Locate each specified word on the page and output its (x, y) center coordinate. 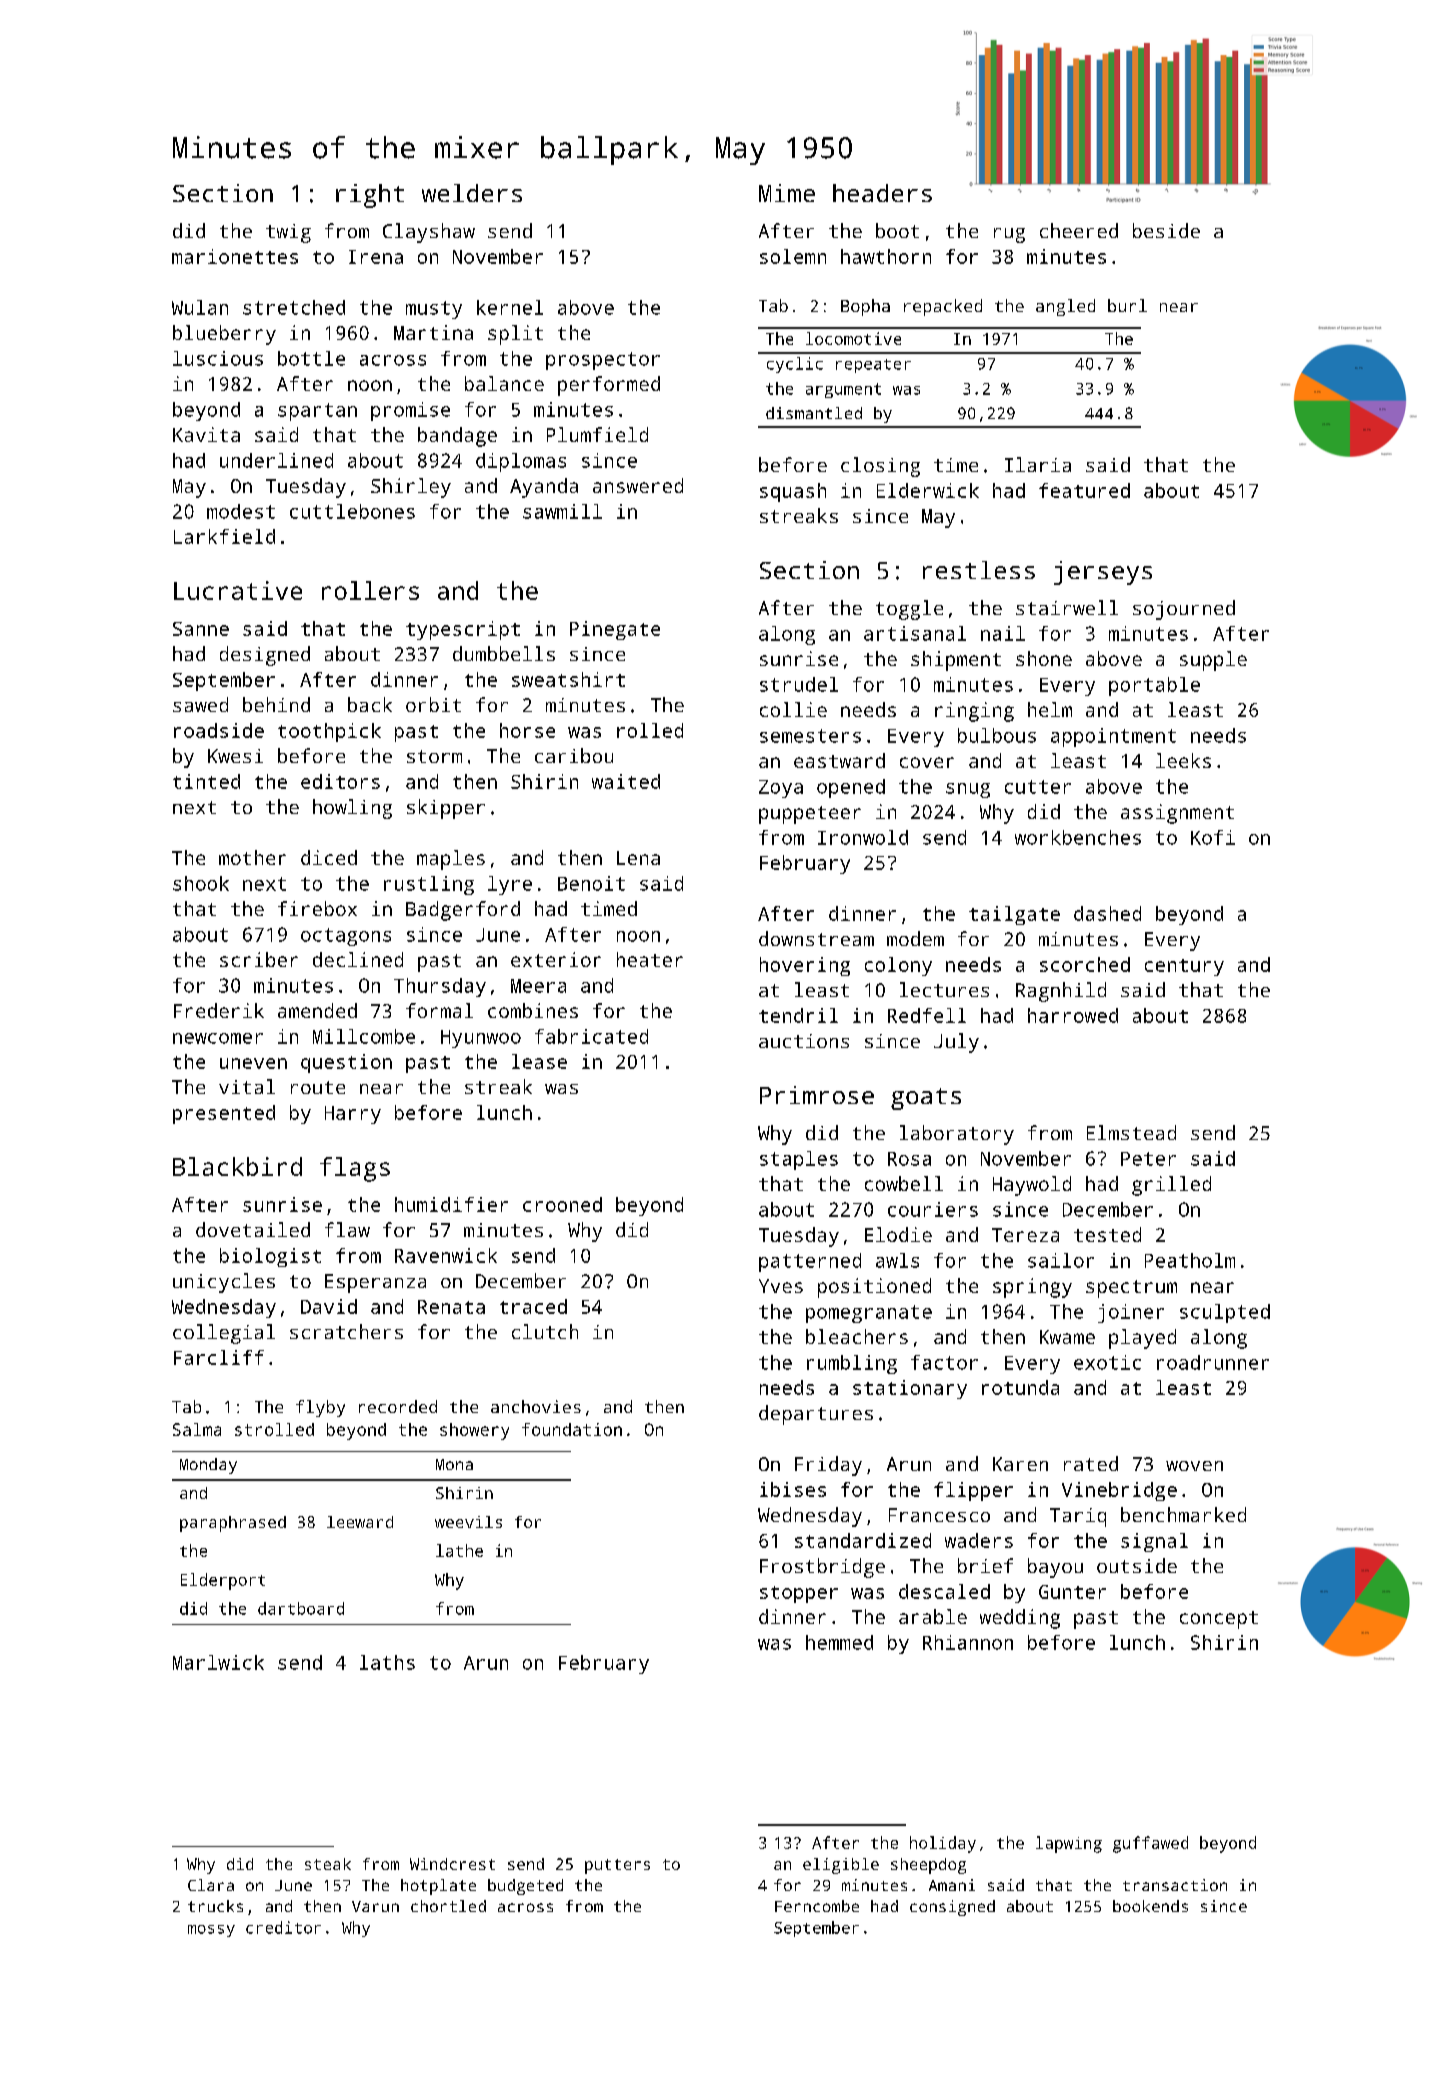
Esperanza (375, 1283)
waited (626, 781)
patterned (810, 1262)
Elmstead (1131, 1132)
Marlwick (218, 1662)
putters (617, 1866)
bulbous (997, 735)
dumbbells (504, 653)
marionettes (235, 256)
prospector (603, 361)
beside (1166, 230)
